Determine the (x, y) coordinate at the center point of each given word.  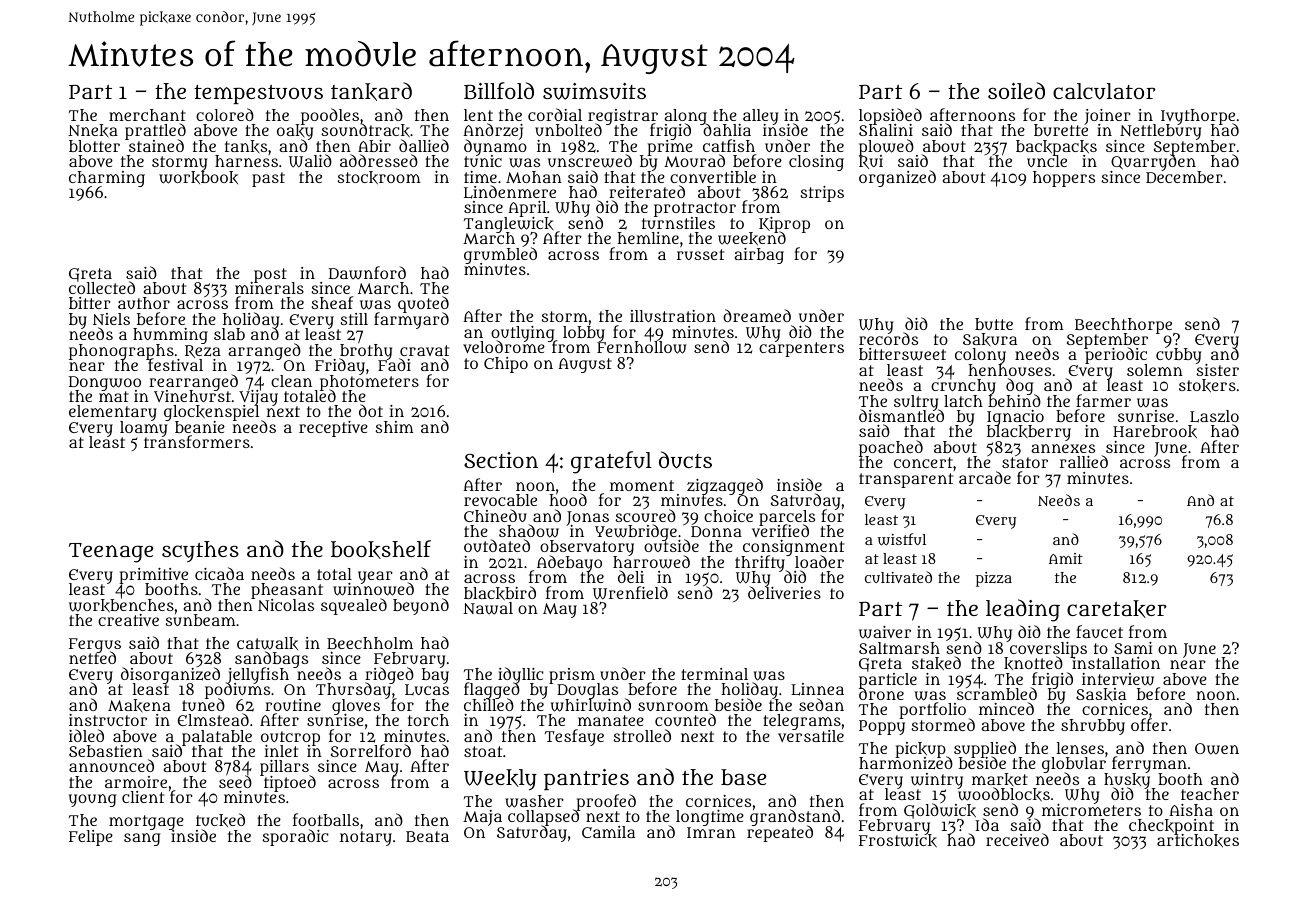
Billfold (499, 91)
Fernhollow (642, 348)
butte (994, 324)
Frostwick (898, 841)
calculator (1104, 91)
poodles (328, 116)
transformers (197, 442)
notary (366, 838)
